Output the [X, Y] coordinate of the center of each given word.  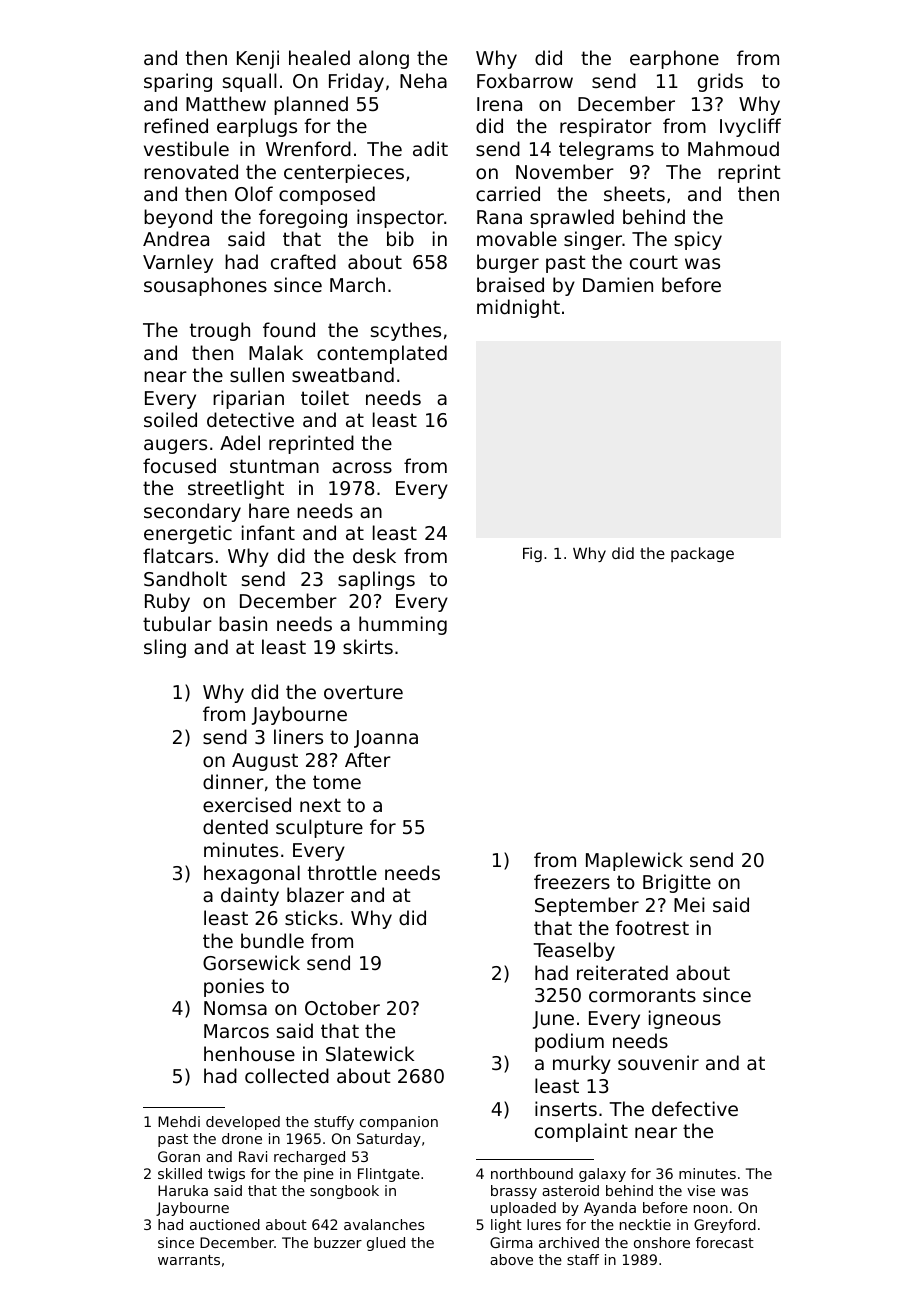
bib [400, 238]
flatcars [178, 555]
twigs [226, 1175]
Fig [532, 554]
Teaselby [574, 951]
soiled [170, 419]
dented [235, 826]
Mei [689, 904]
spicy [698, 240]
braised [510, 284]
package [702, 554]
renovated [191, 171]
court [654, 262]
